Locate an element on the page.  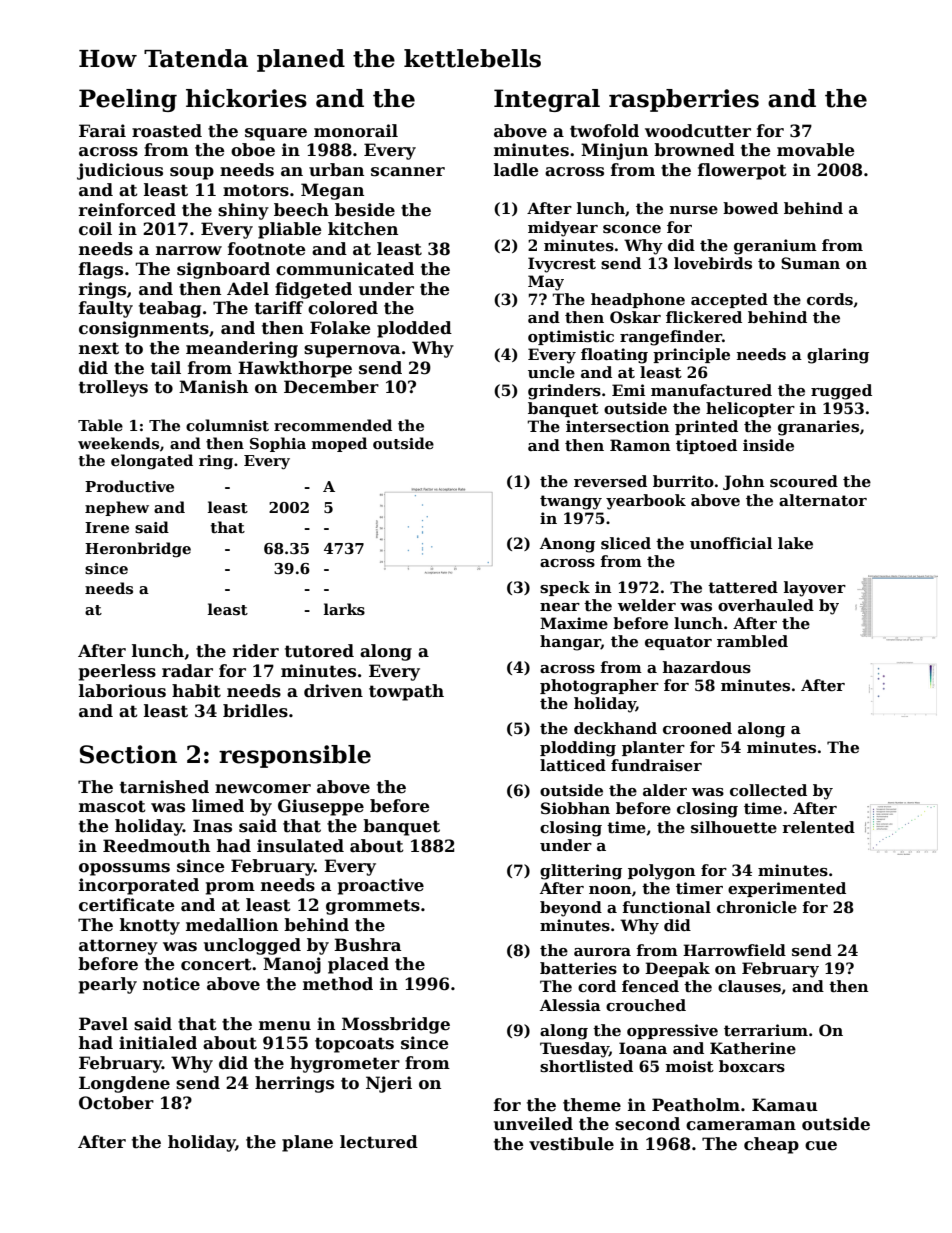
collected is located at coordinates (768, 790).
